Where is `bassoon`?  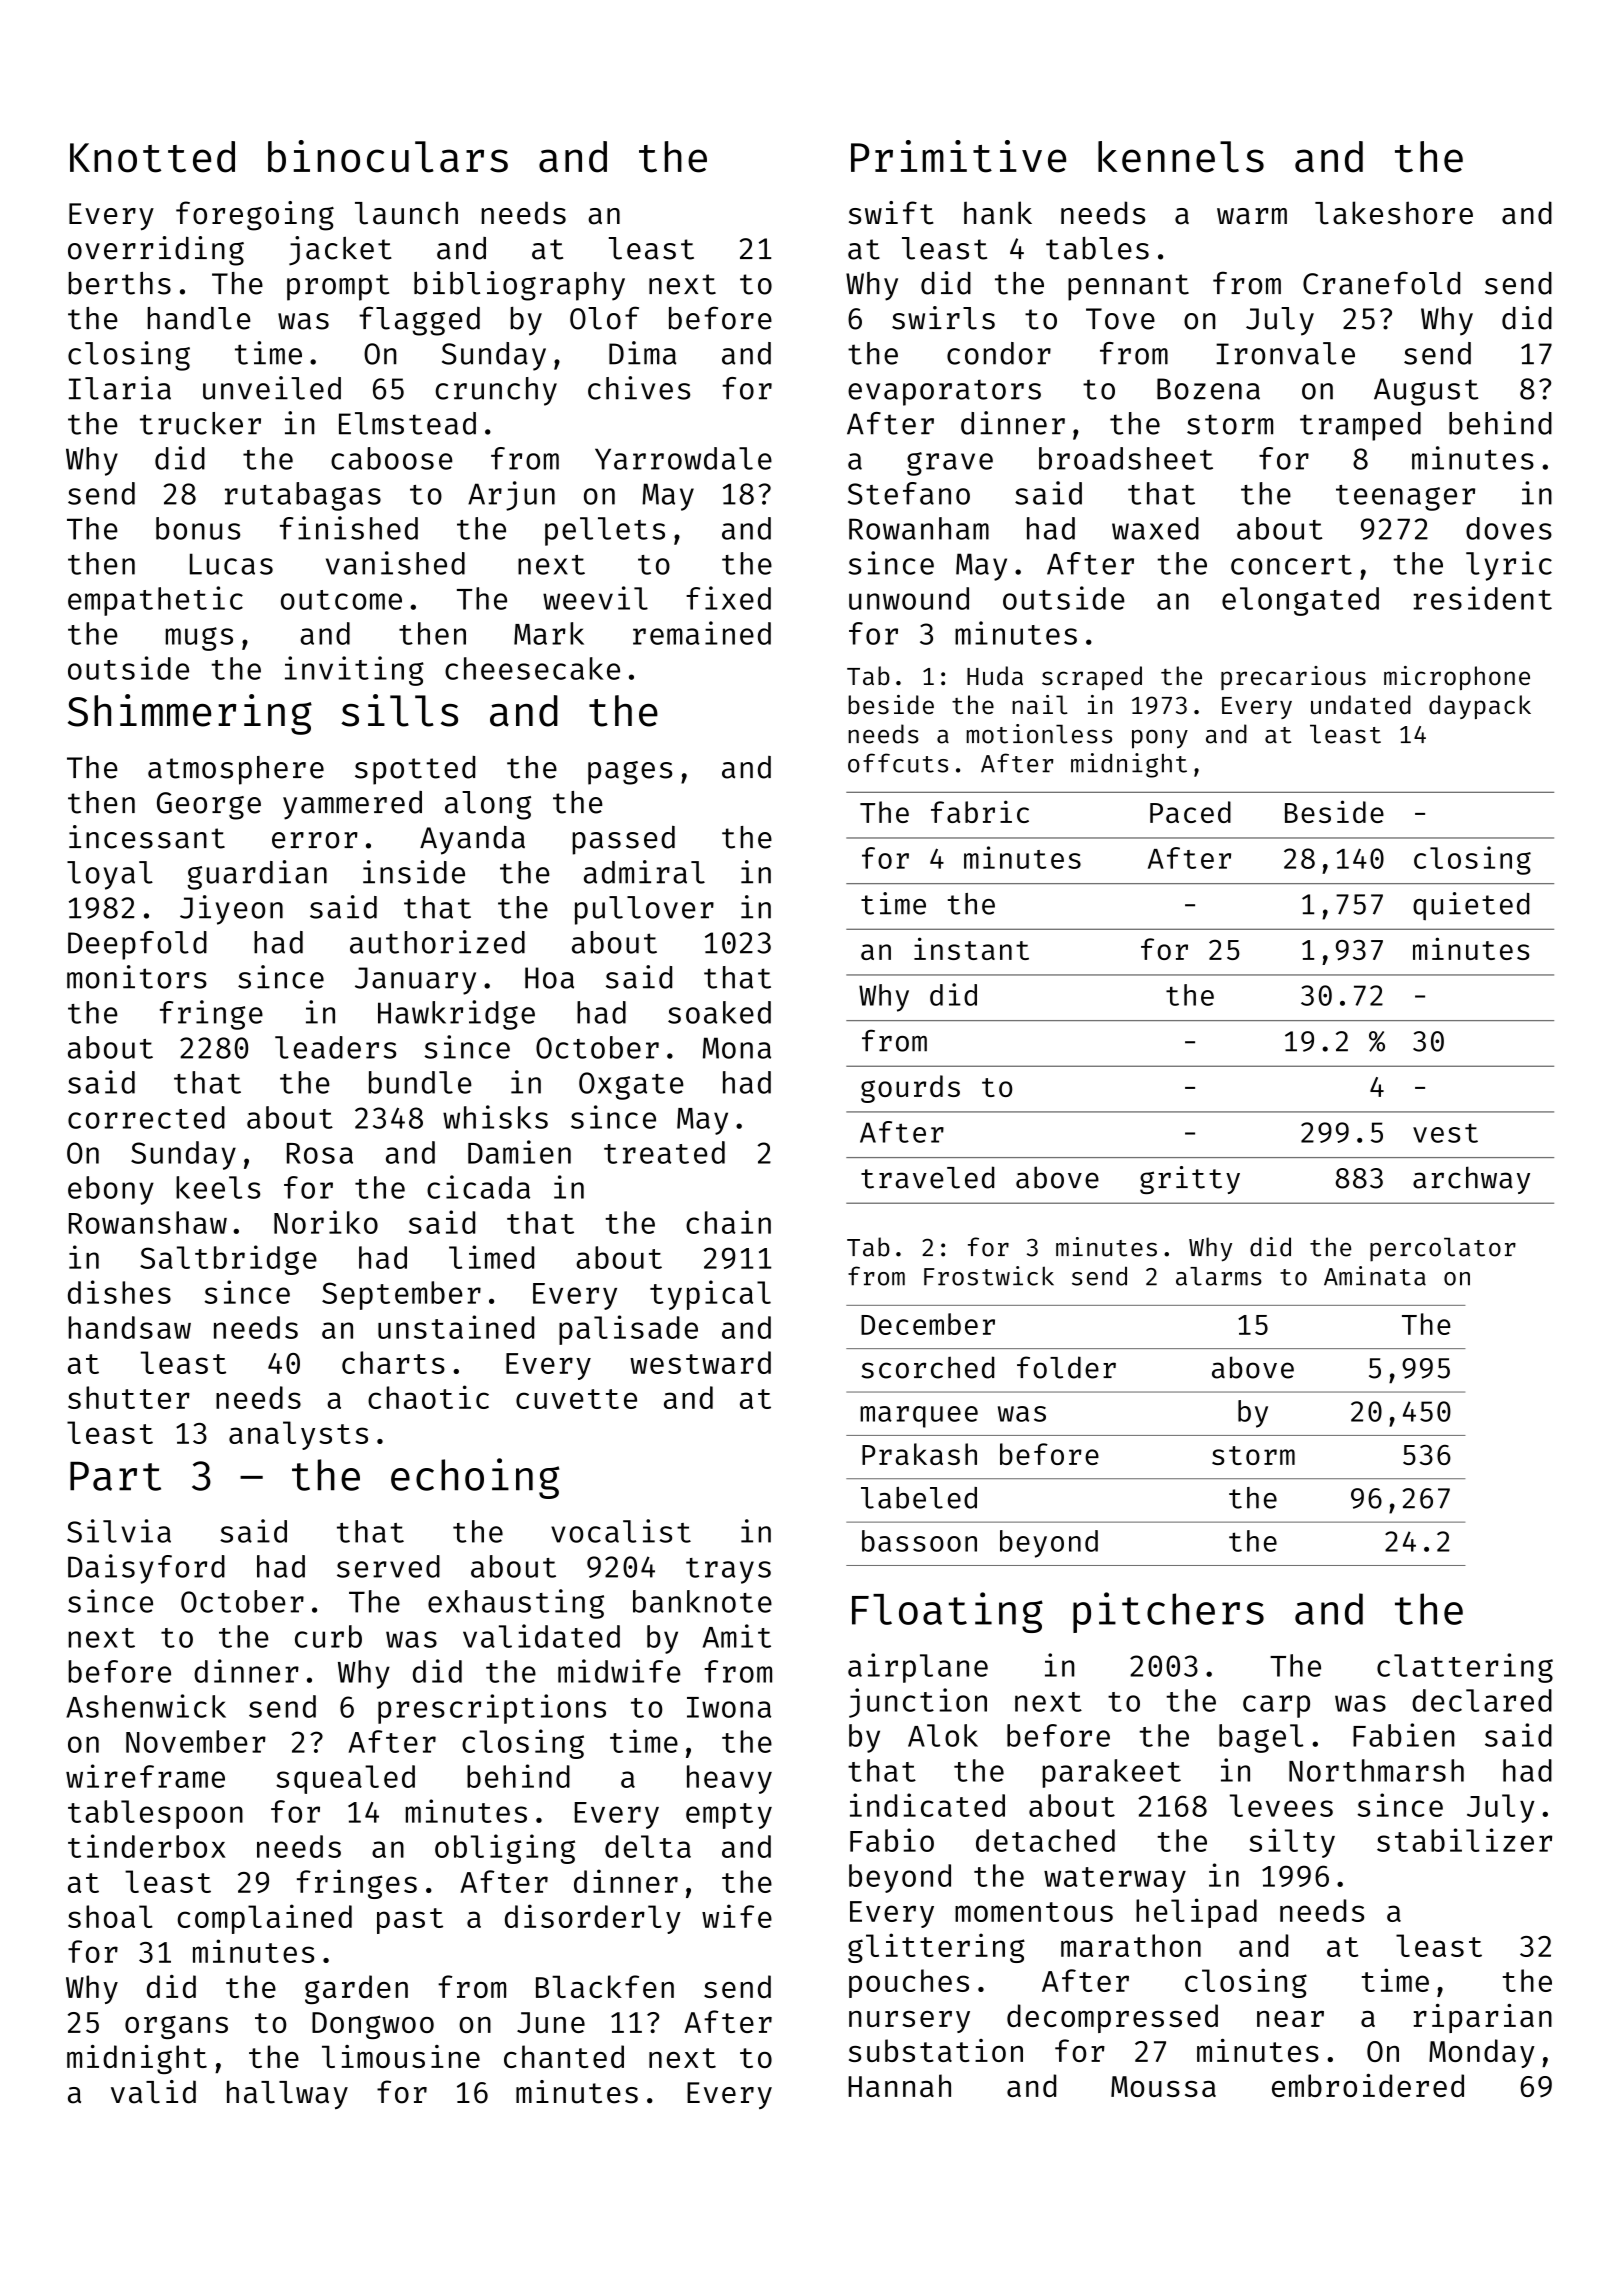
bassoon is located at coordinates (919, 1541).
